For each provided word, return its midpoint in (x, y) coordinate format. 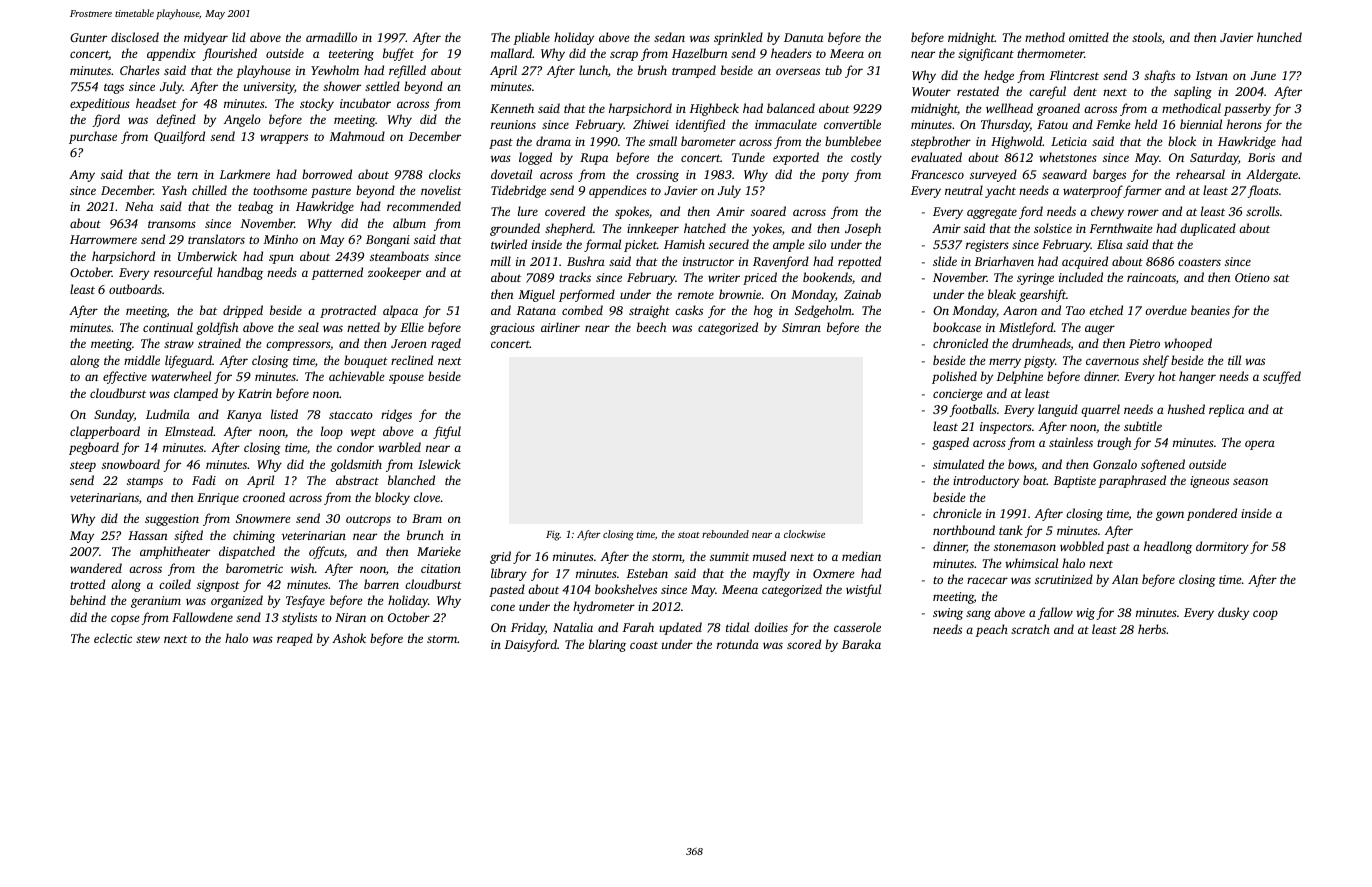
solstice (1053, 228)
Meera (847, 53)
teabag (256, 207)
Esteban (647, 573)
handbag (240, 273)
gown (1170, 516)
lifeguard (188, 361)
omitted (1089, 37)
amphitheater (175, 552)
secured (729, 244)
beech (651, 327)
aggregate (992, 214)
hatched (705, 228)
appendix (171, 54)
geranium (156, 602)
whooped (1188, 344)
